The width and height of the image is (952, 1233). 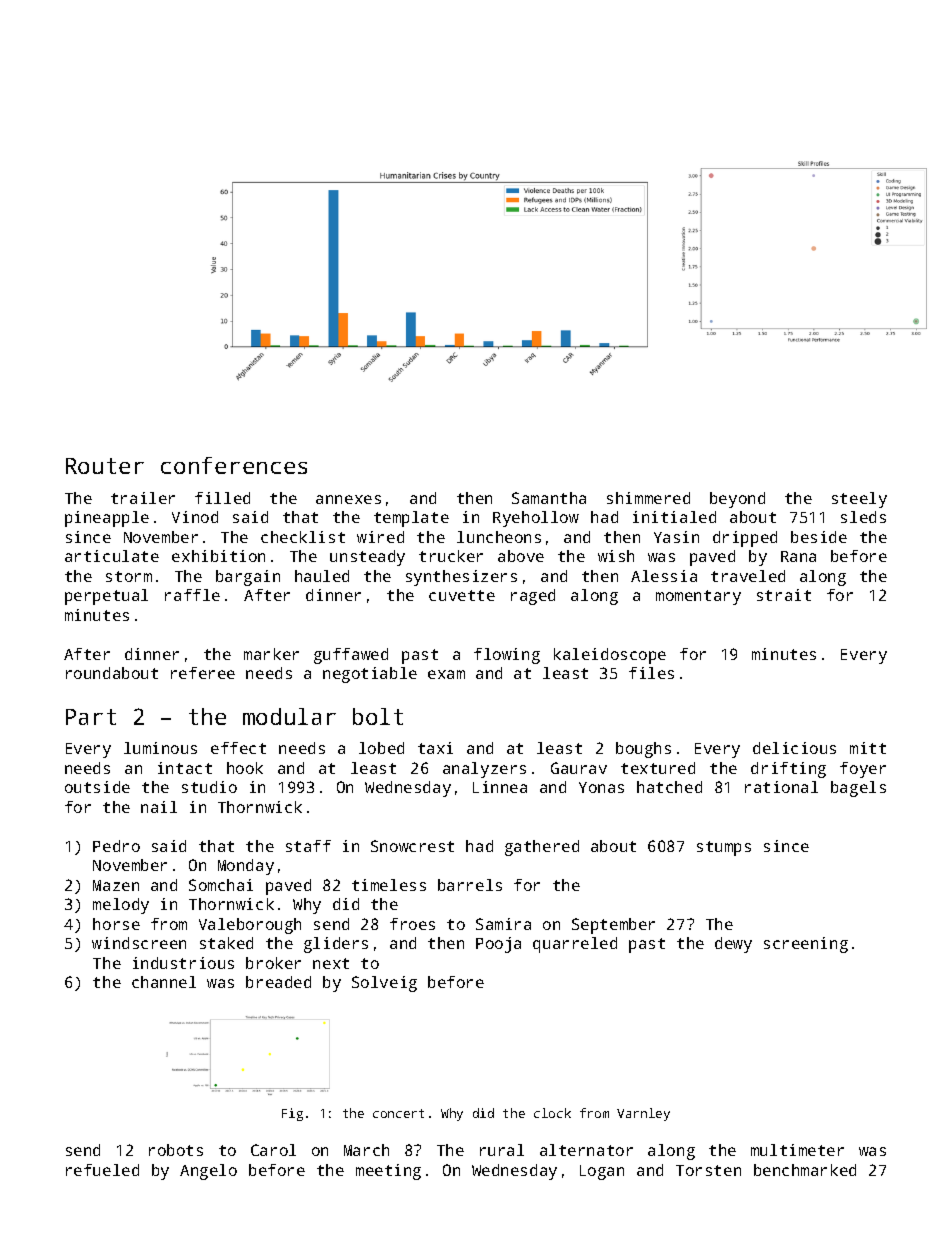 What do you see at coordinates (222, 498) in the image?
I see `filled` at bounding box center [222, 498].
